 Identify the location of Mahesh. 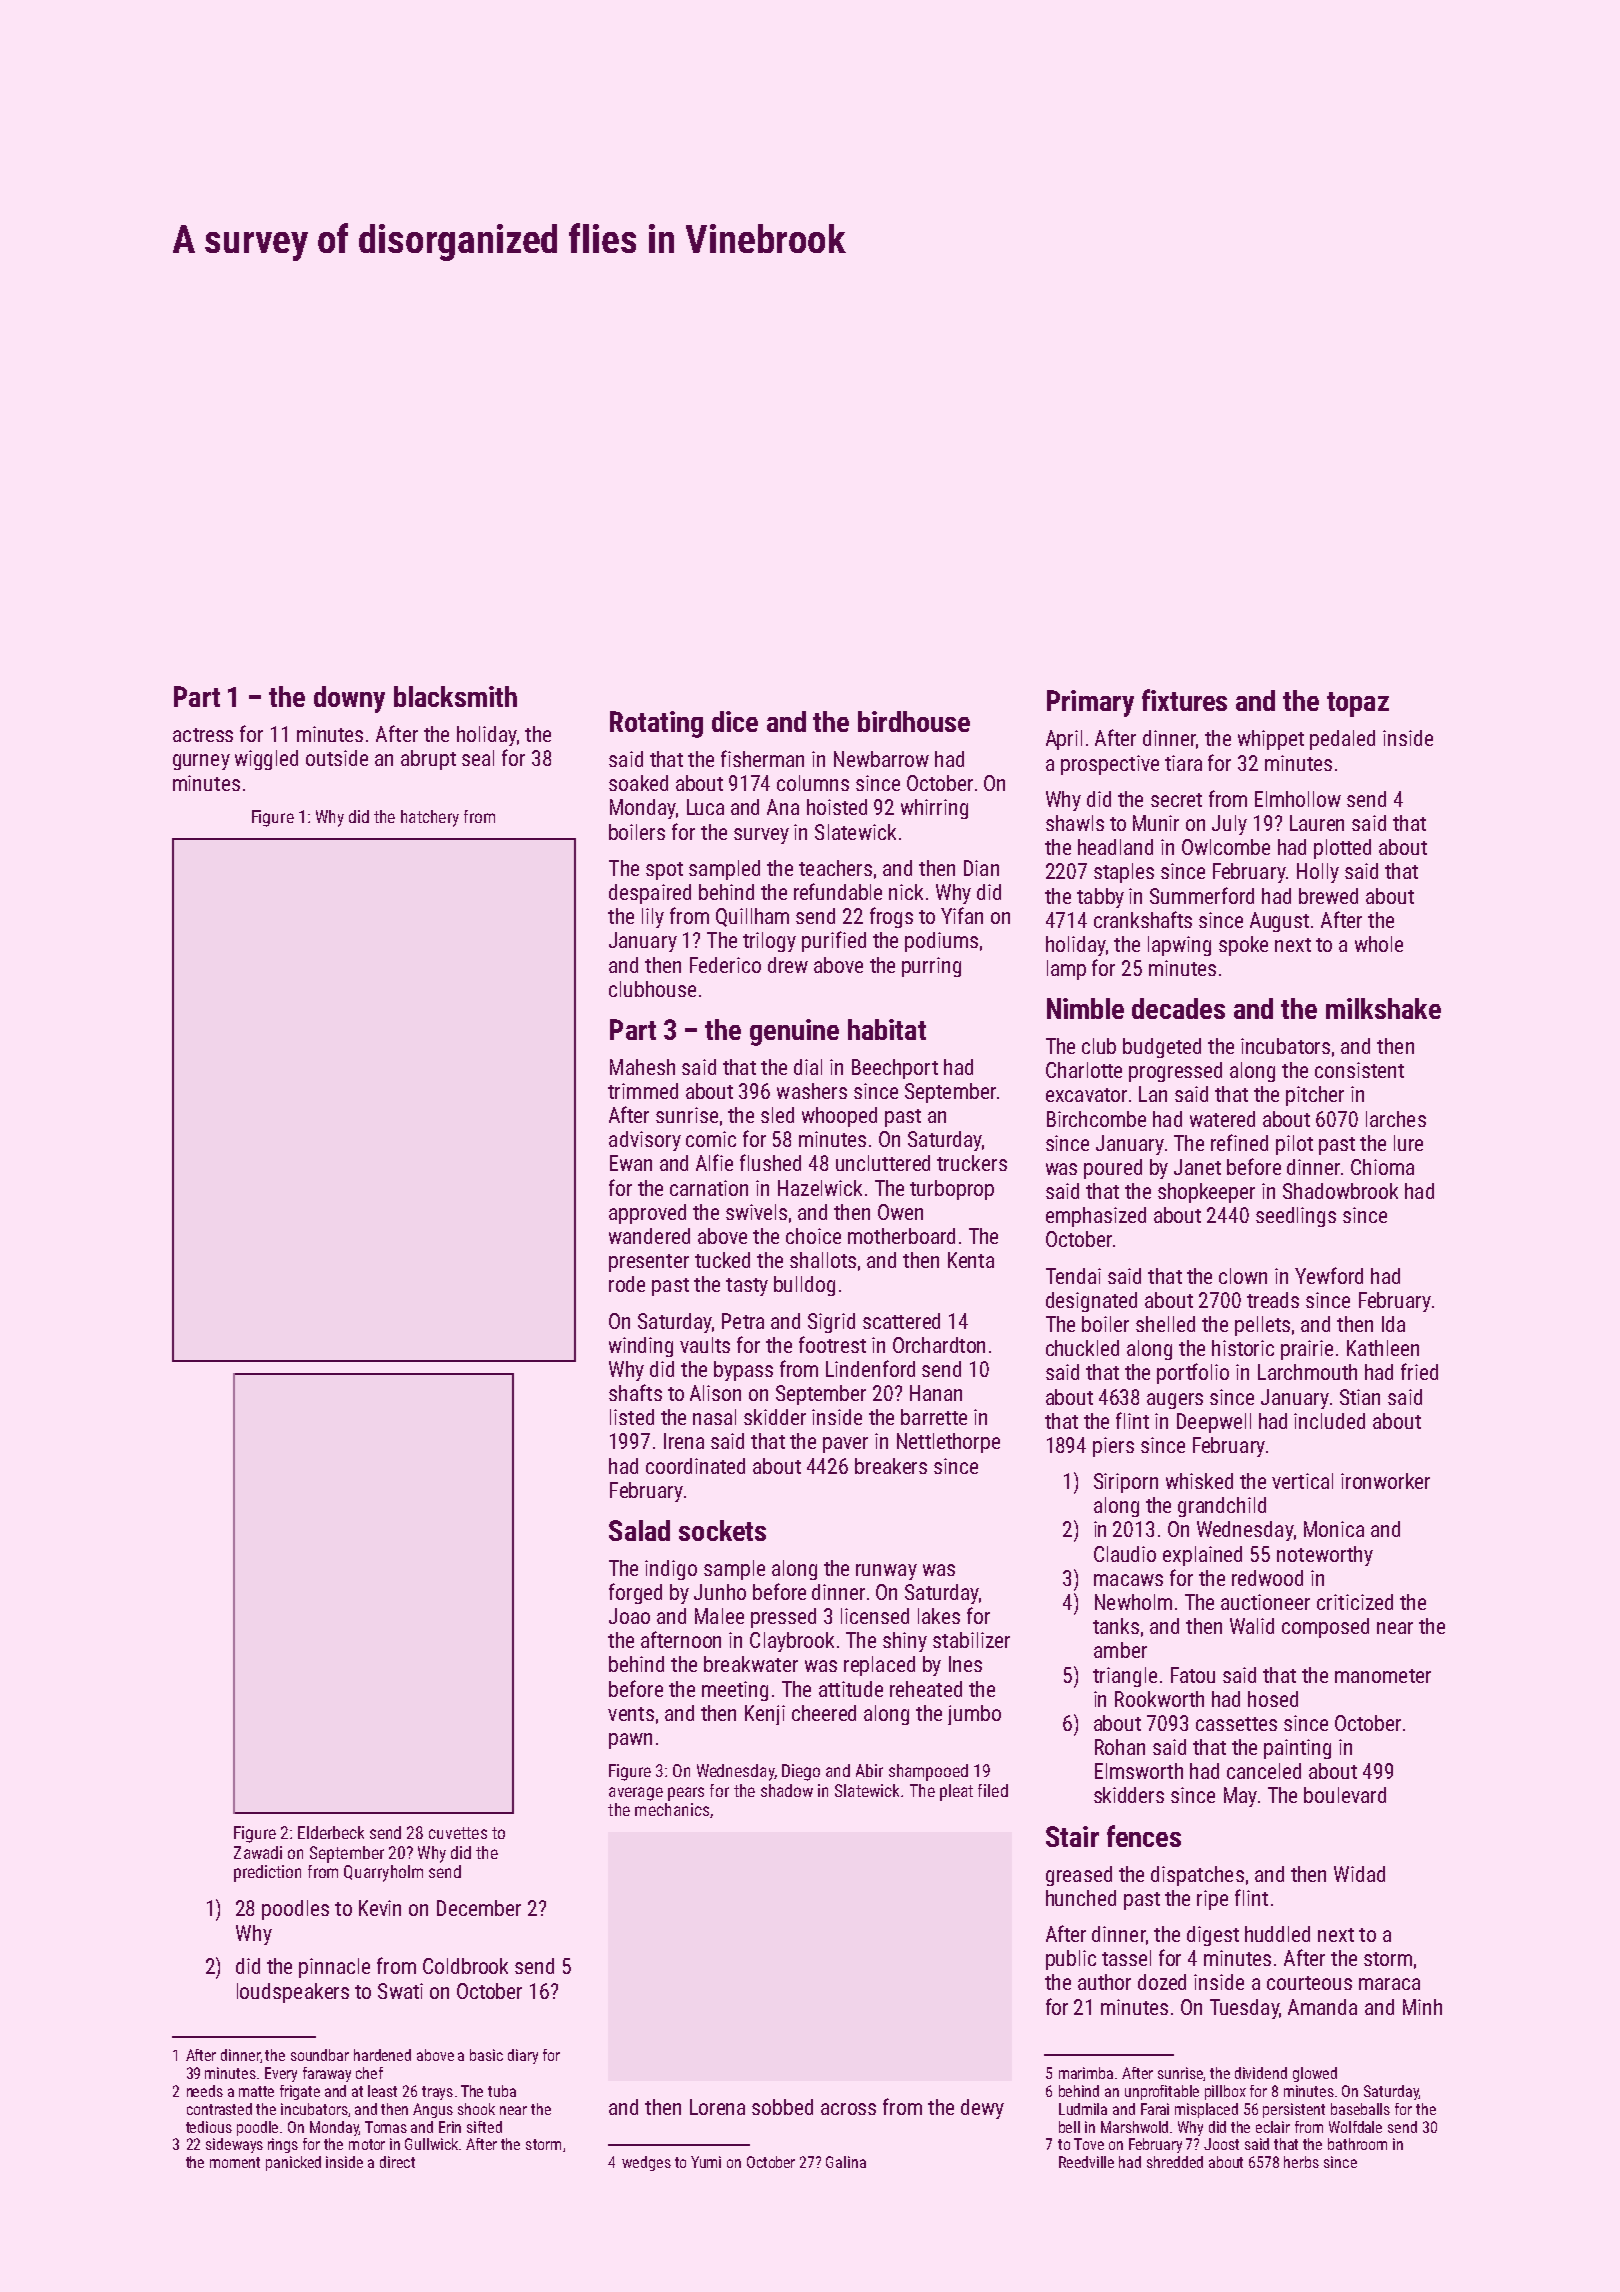
(642, 1067).
